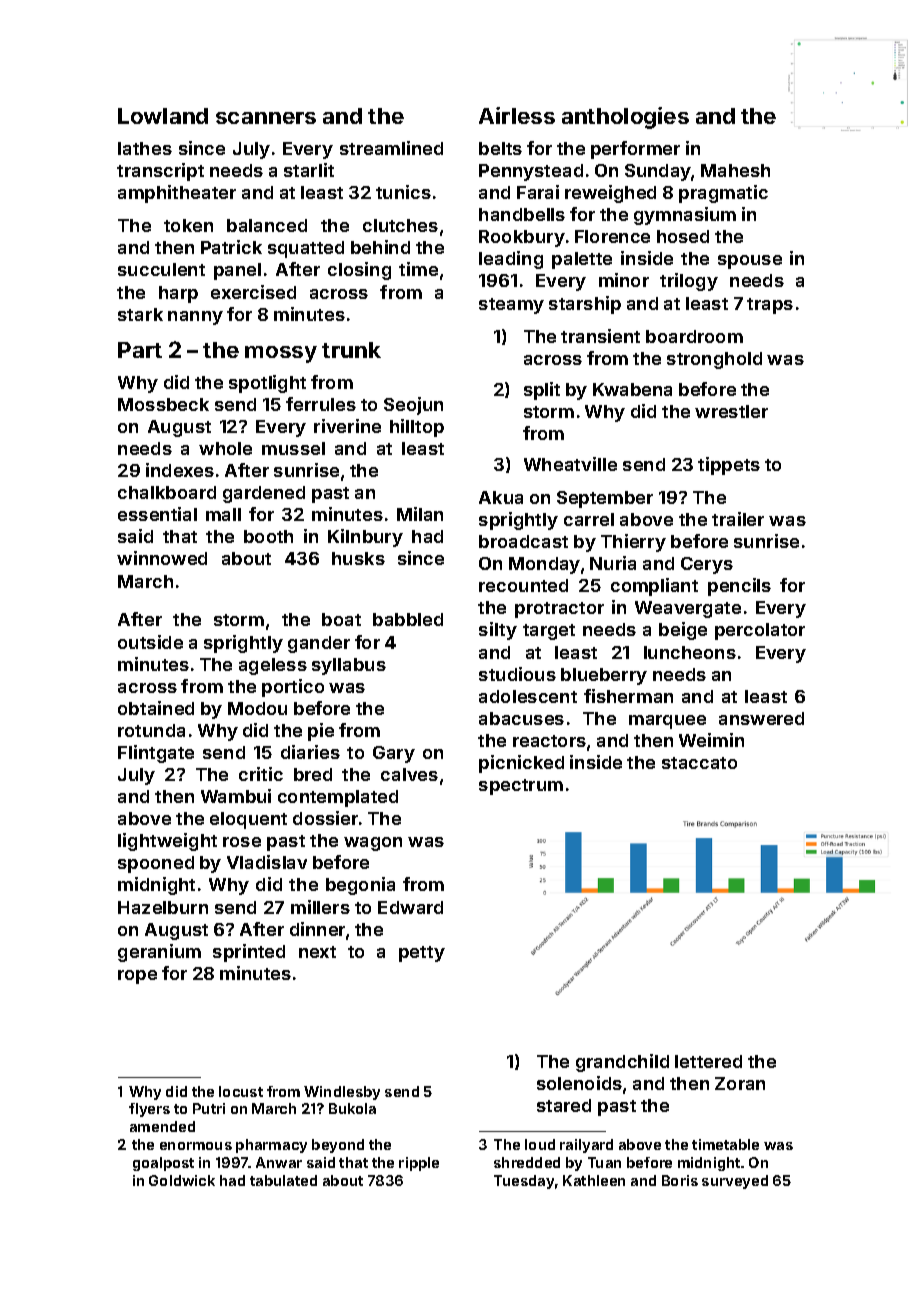 The width and height of the page is (924, 1308). Describe the element at coordinates (729, 466) in the page. I see `tippets` at that location.
